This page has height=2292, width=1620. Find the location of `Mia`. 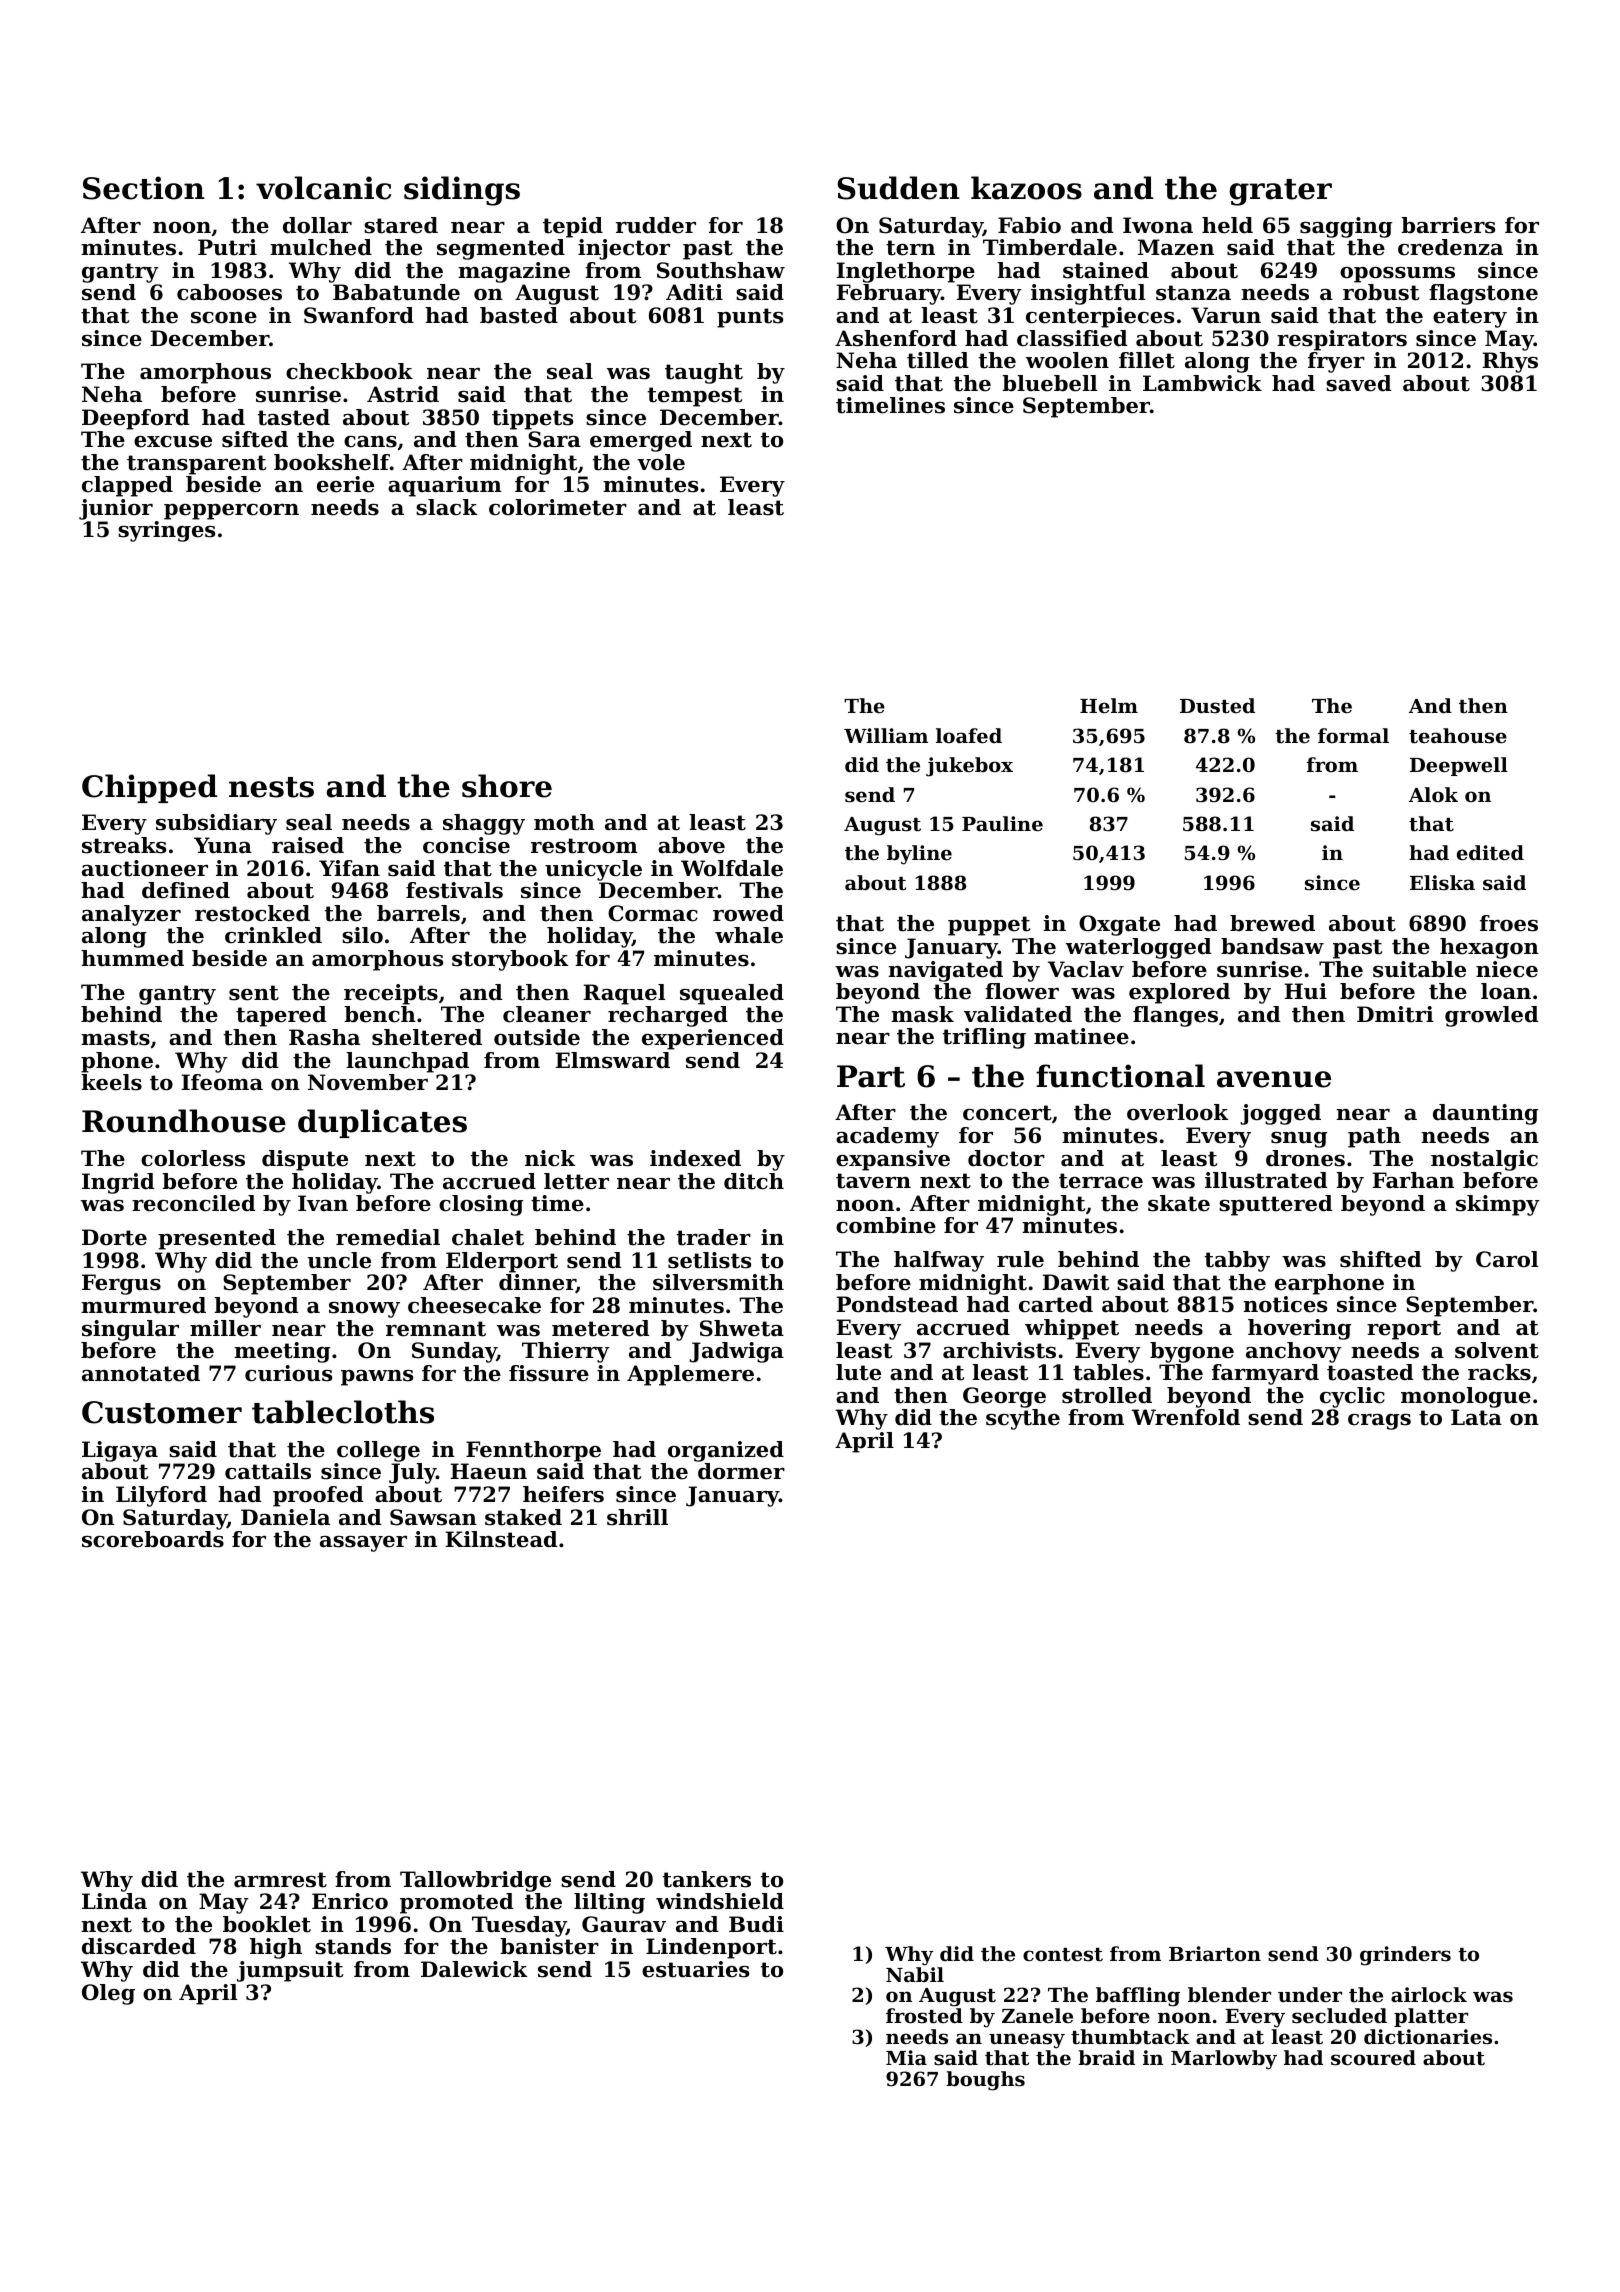

Mia is located at coordinates (906, 2057).
